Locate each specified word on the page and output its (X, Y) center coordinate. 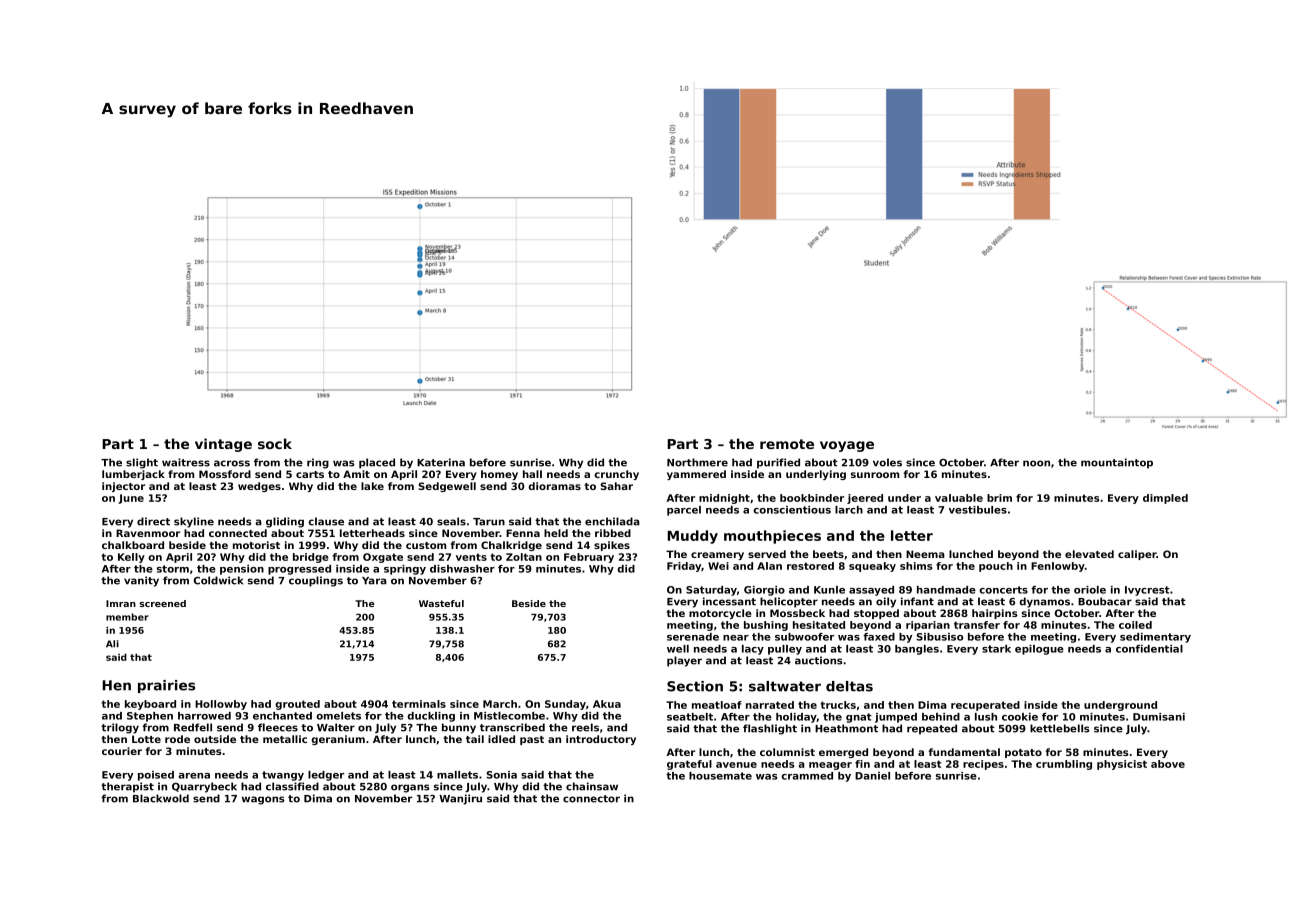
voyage (847, 446)
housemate (720, 776)
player (684, 661)
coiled (1135, 625)
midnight (724, 499)
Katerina (441, 462)
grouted (297, 705)
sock (275, 443)
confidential (1149, 649)
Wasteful (441, 603)
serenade (693, 637)
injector (123, 487)
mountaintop (1117, 463)
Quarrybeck (204, 787)
